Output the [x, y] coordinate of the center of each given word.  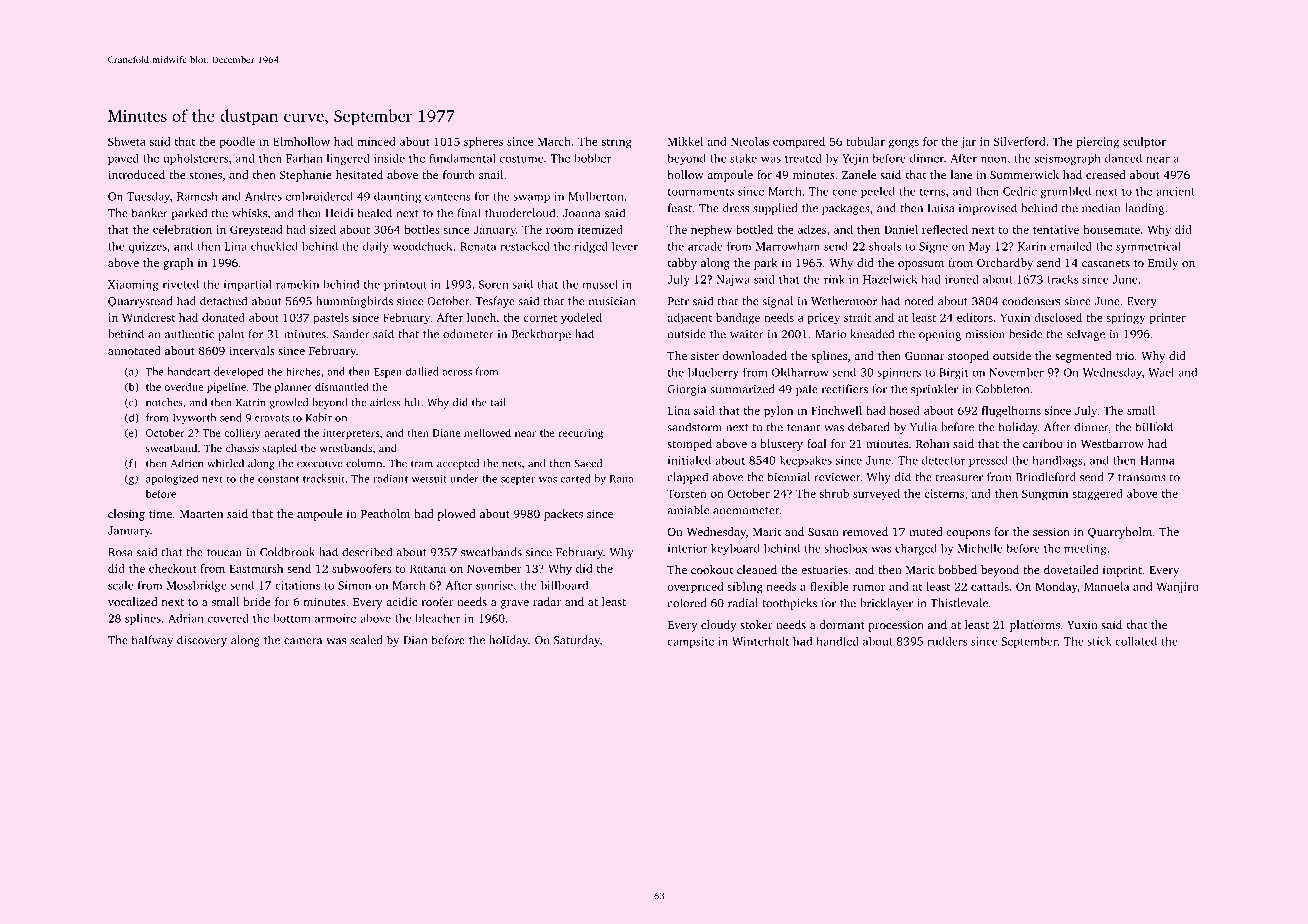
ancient [1175, 191]
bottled [754, 229]
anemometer [746, 511]
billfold [1154, 427]
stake [743, 158]
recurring [581, 434]
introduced [136, 174]
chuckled [274, 246]
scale [120, 585]
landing [1144, 209]
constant [278, 479]
